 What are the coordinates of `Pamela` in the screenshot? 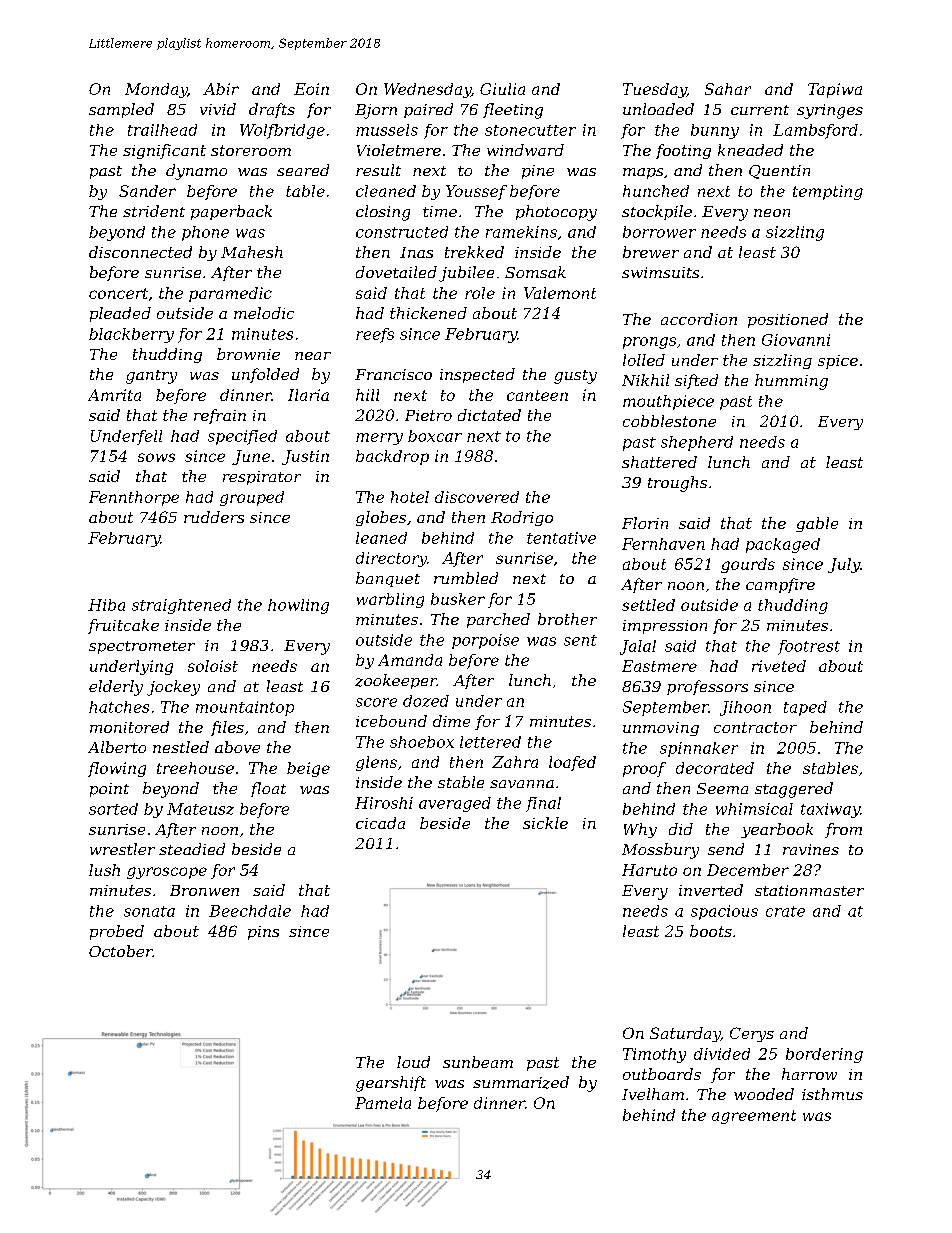 It's located at (383, 1103).
